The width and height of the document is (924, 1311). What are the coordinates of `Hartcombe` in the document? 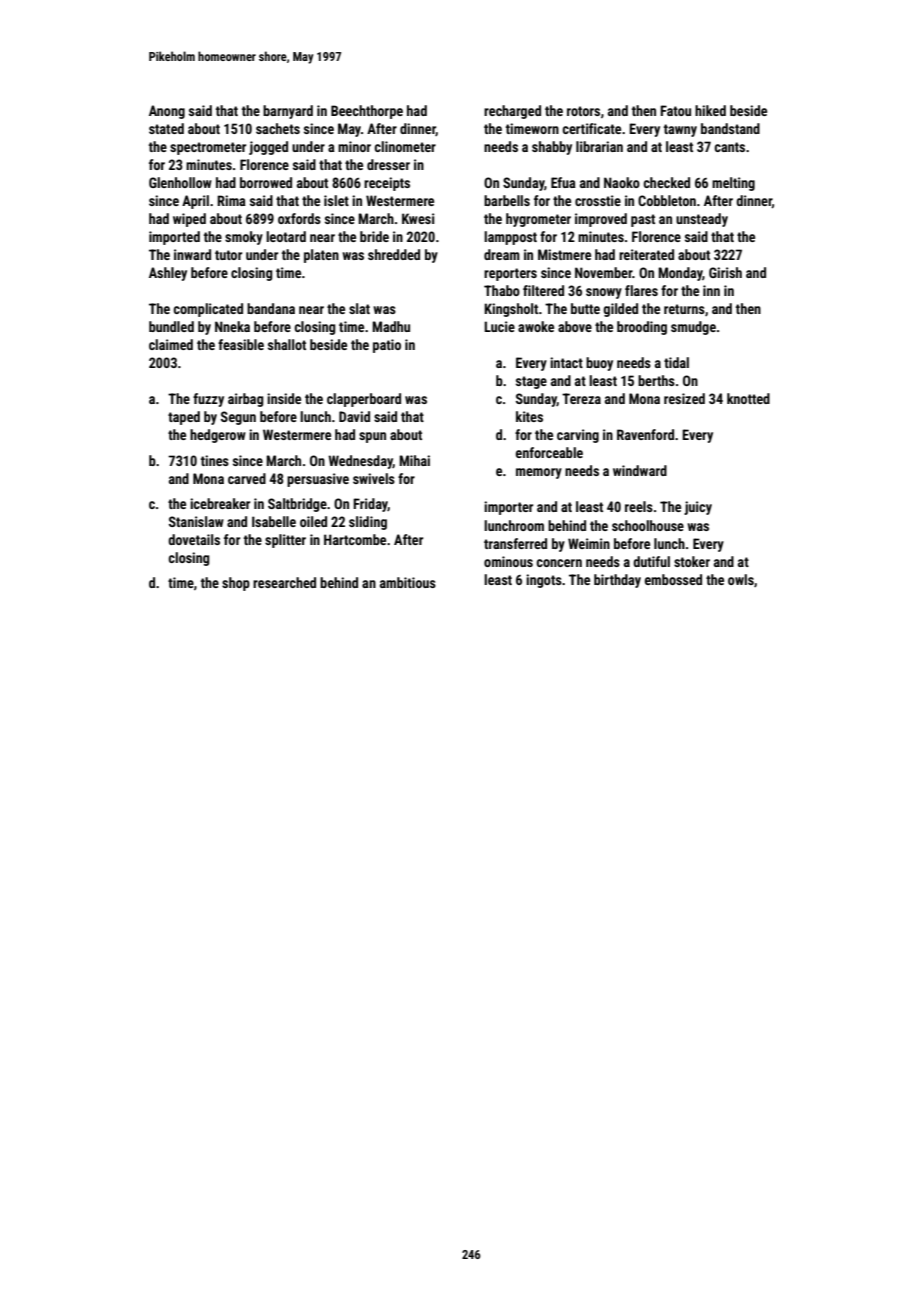 It's located at (355, 539).
